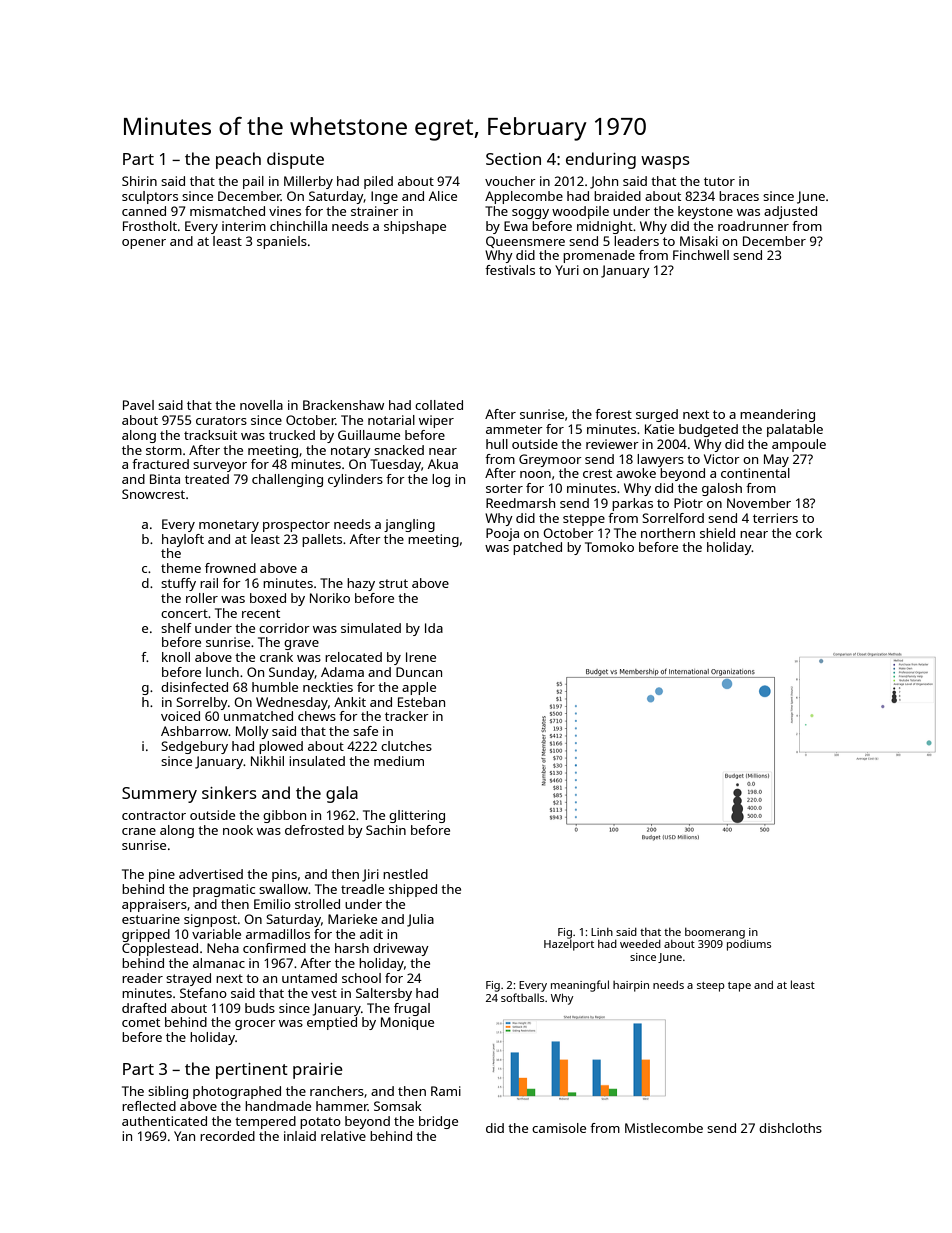 The image size is (952, 1233). What do you see at coordinates (300, 1136) in the image?
I see `inlaid` at bounding box center [300, 1136].
